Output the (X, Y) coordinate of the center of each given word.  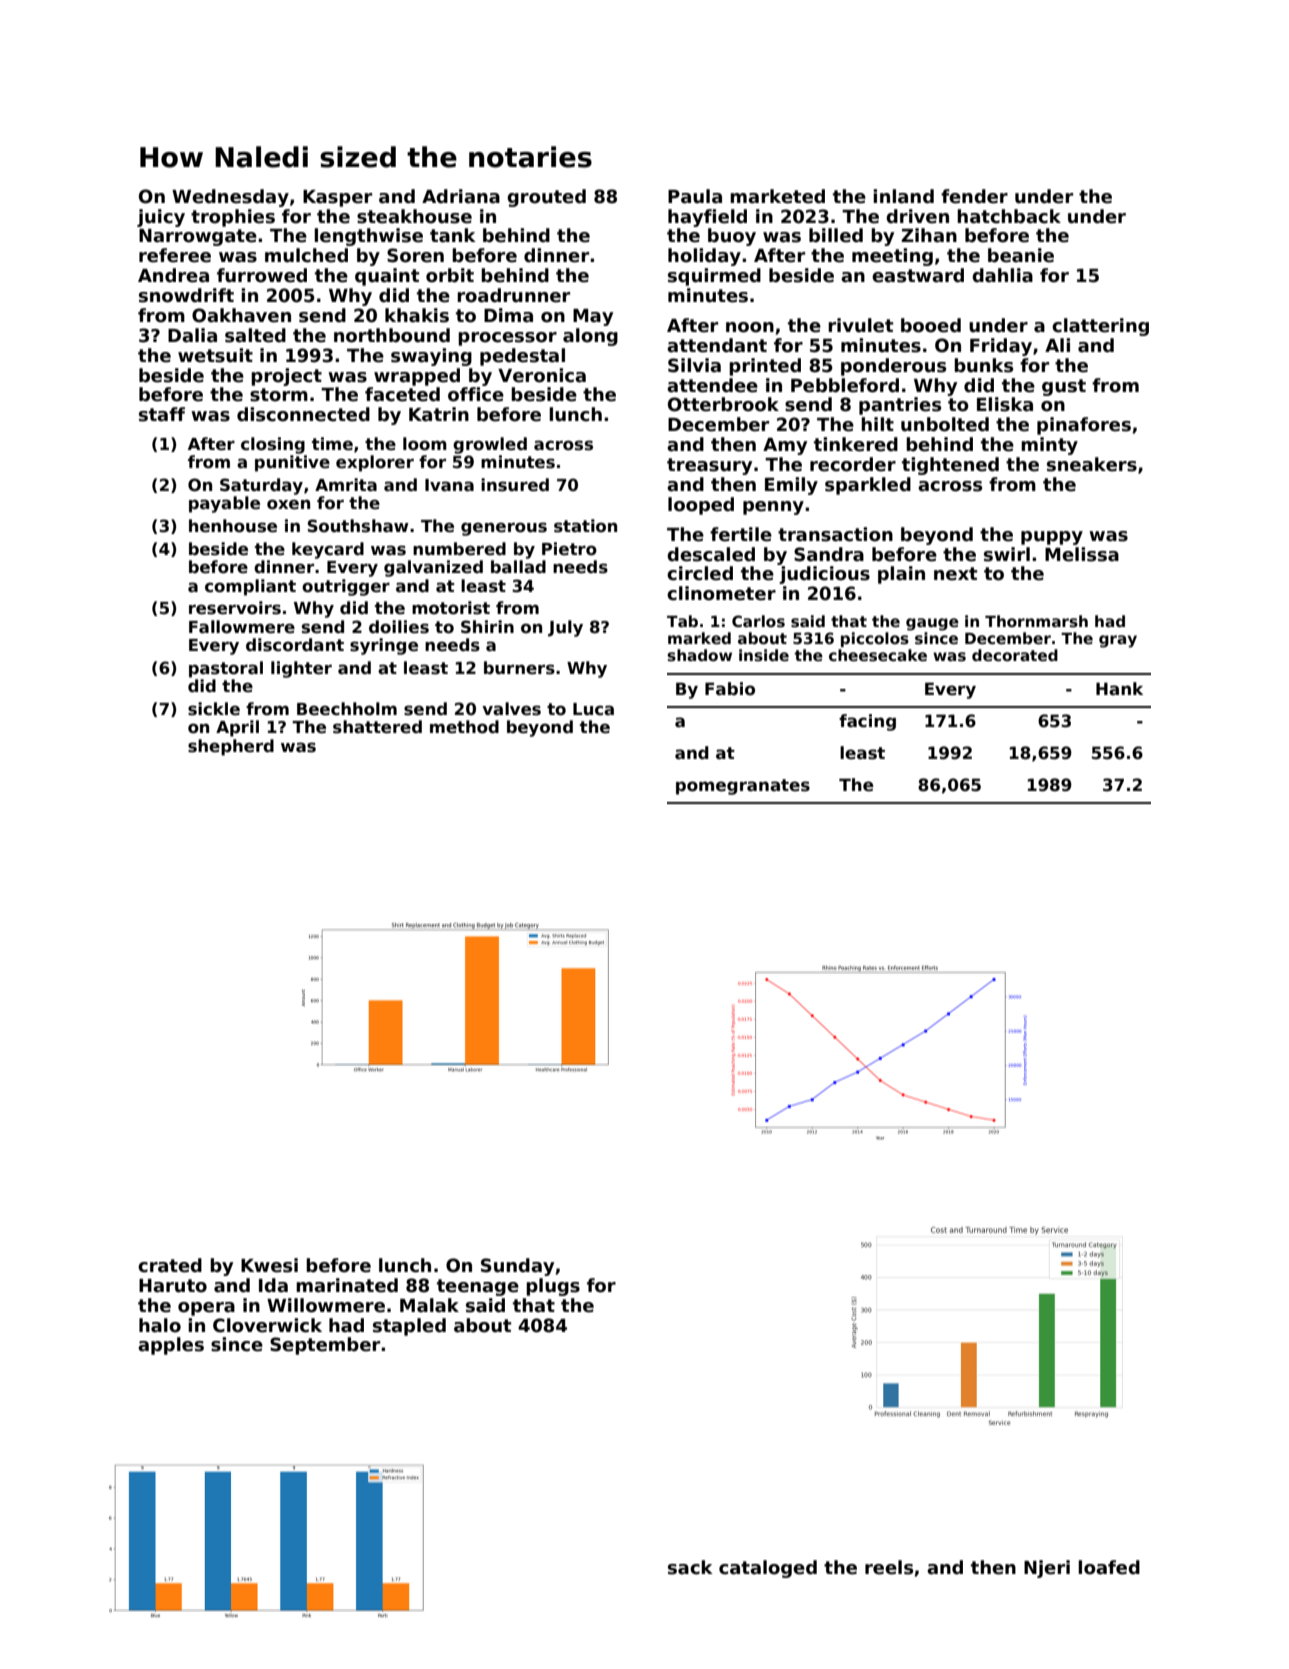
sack (690, 1567)
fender (974, 196)
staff (162, 414)
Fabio (730, 689)
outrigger (346, 587)
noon (750, 327)
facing (867, 722)
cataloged (768, 1569)
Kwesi (269, 1265)
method (464, 727)
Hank (1119, 688)
